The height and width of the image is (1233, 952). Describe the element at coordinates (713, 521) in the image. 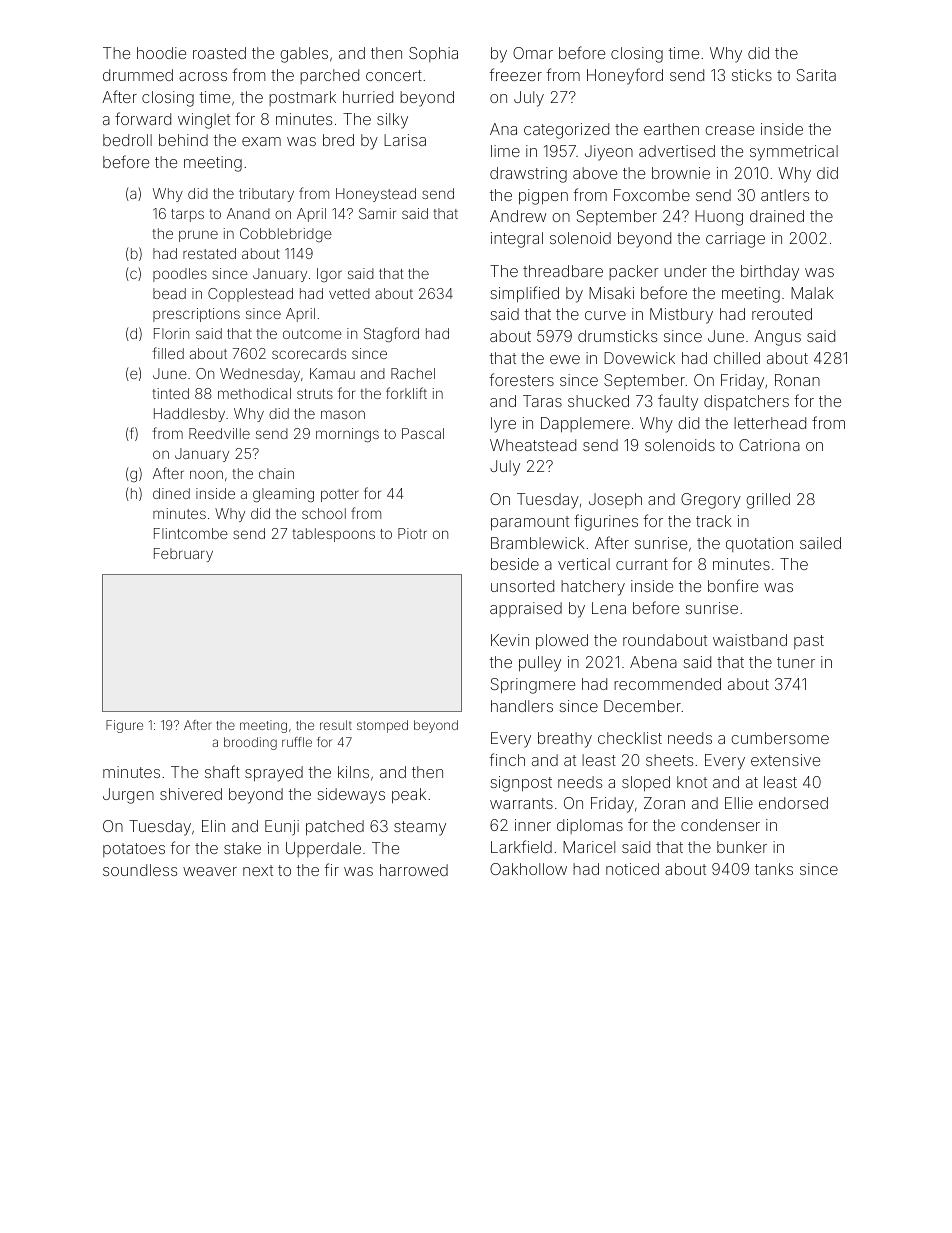

I see `track` at that location.
